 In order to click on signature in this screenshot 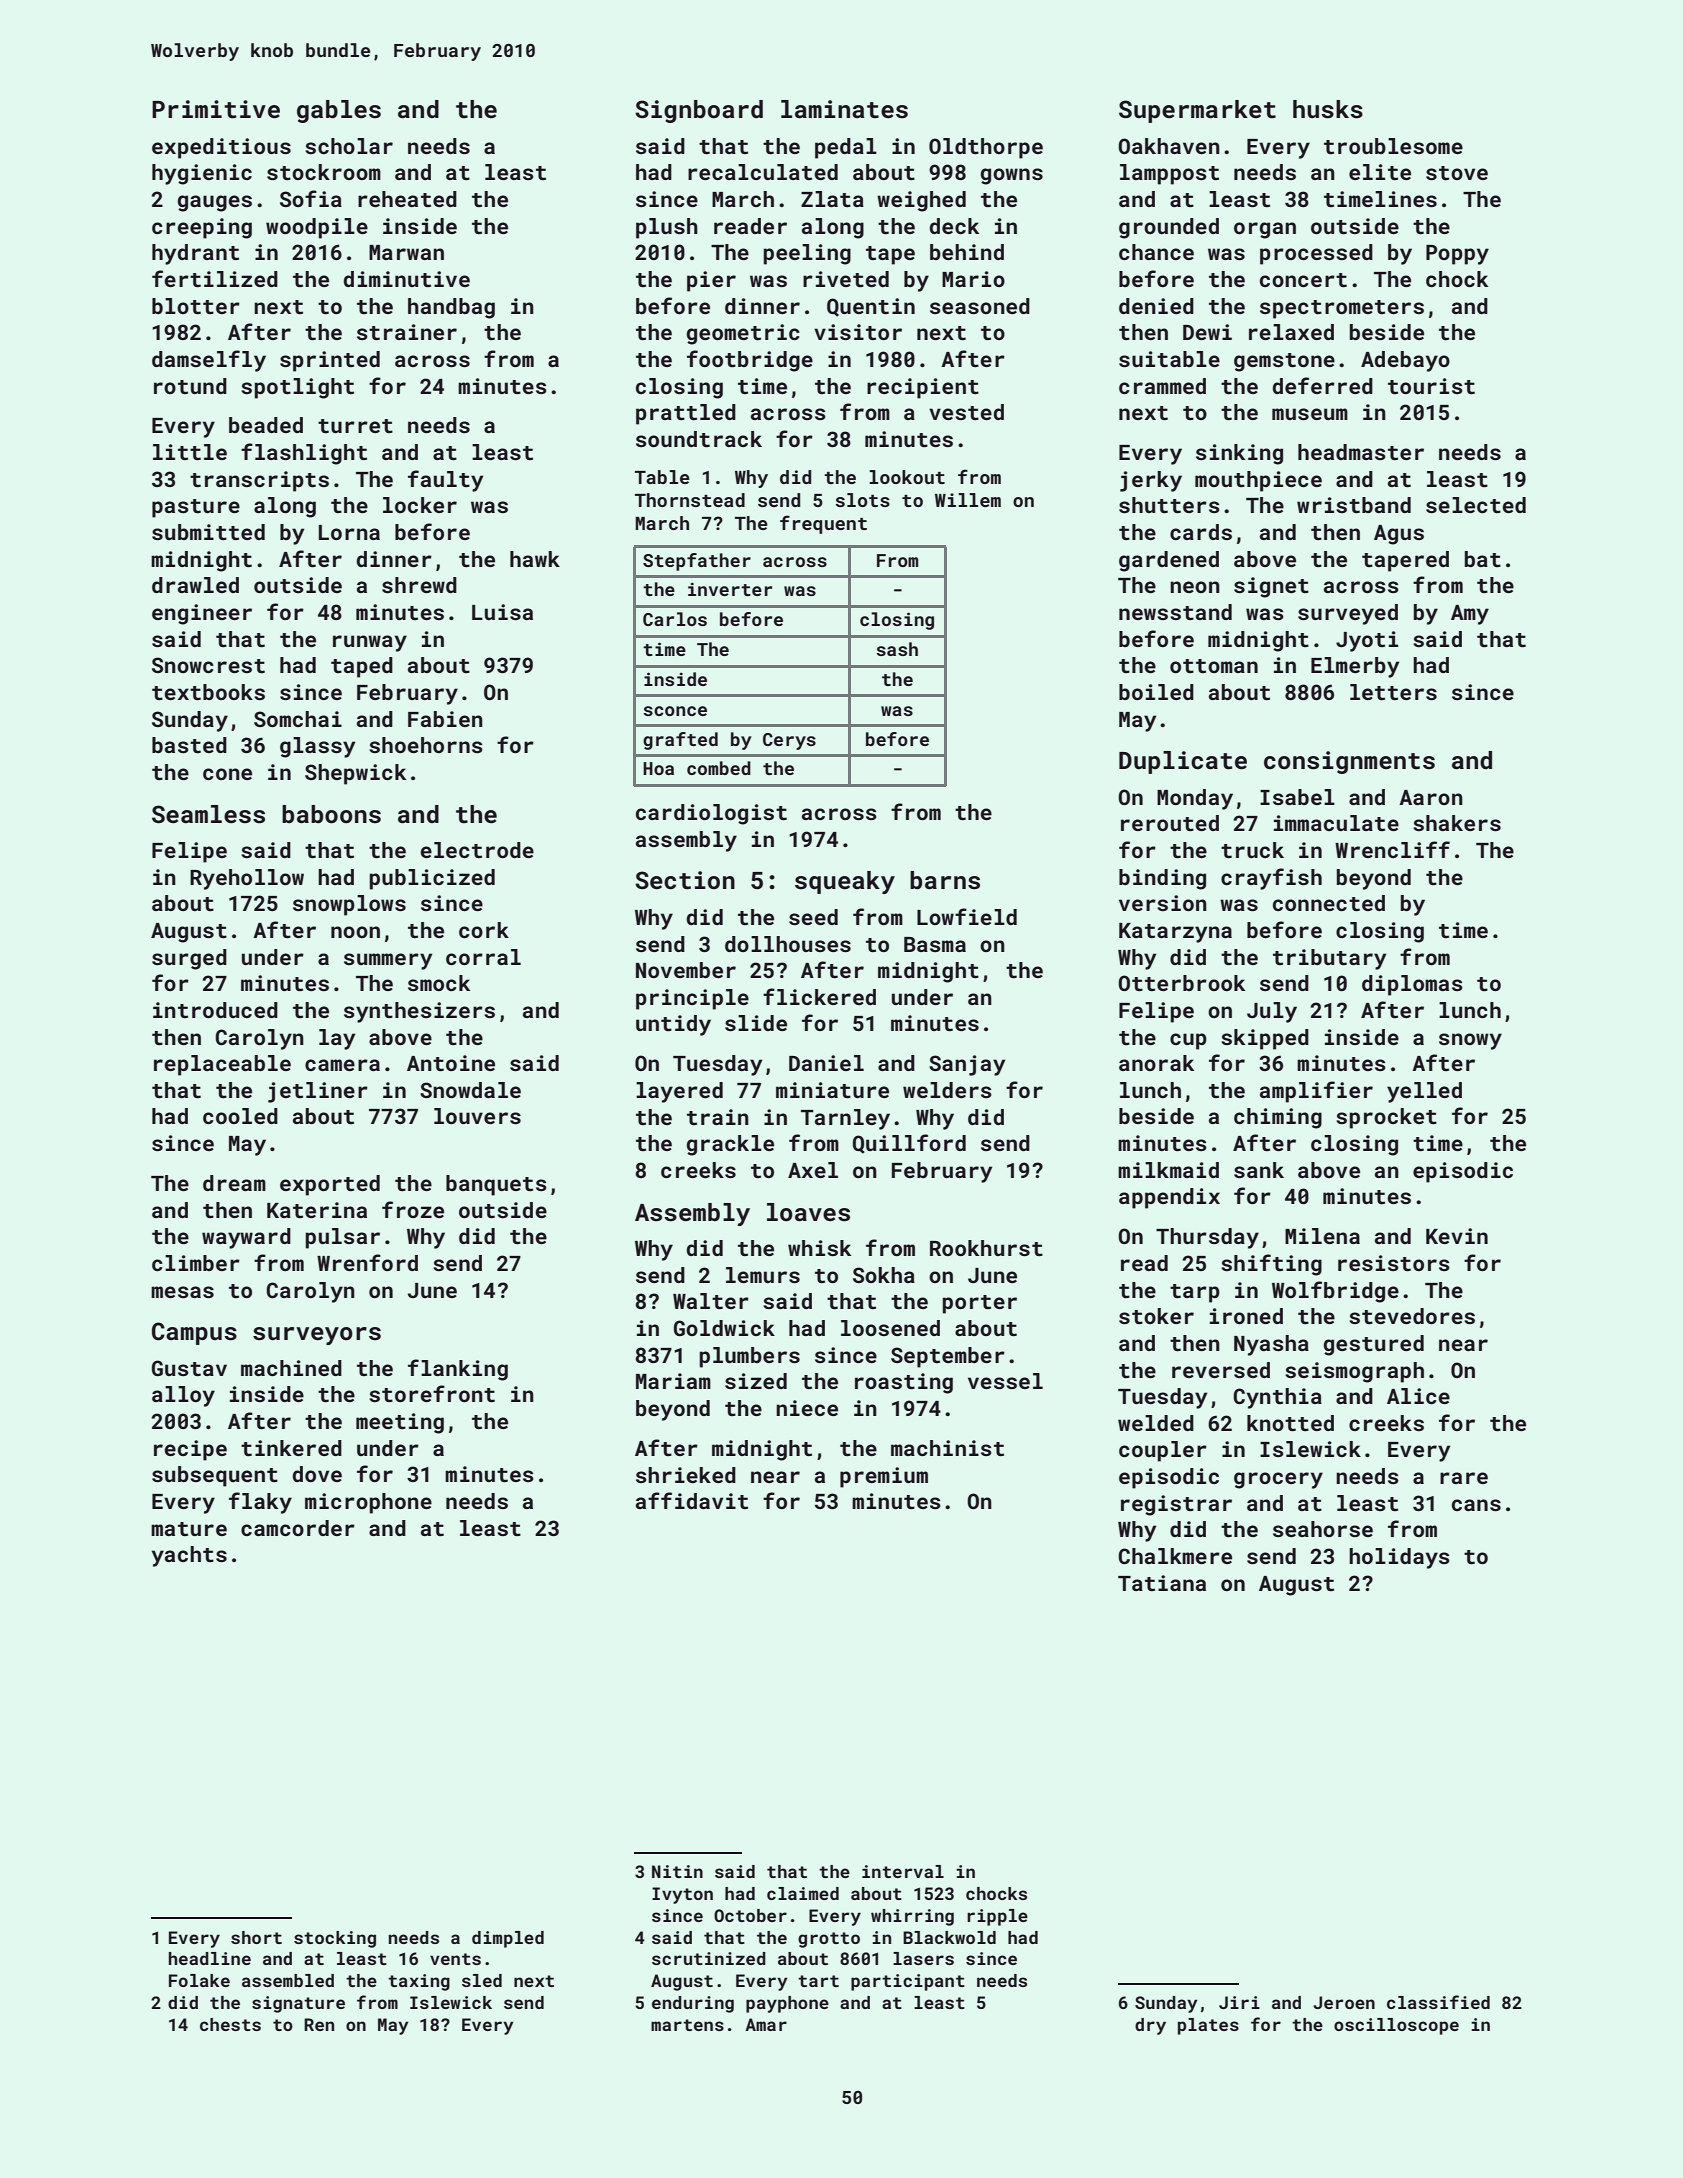, I will do `click(298, 2004)`.
